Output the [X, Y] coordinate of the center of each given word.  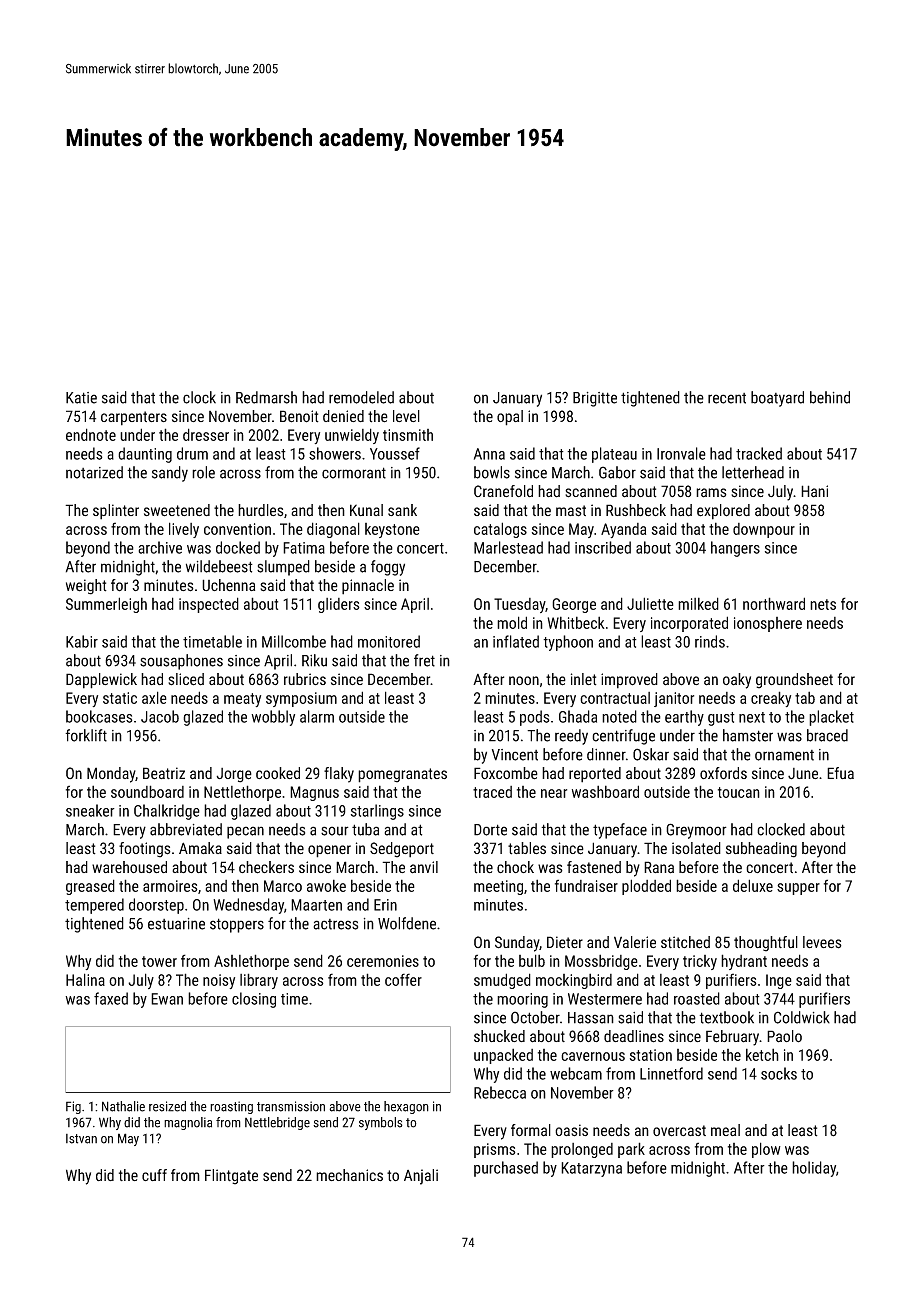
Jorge [234, 775]
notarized [94, 472]
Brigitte [595, 399]
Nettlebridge [277, 1123]
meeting [498, 887]
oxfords [723, 773]
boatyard [777, 399]
